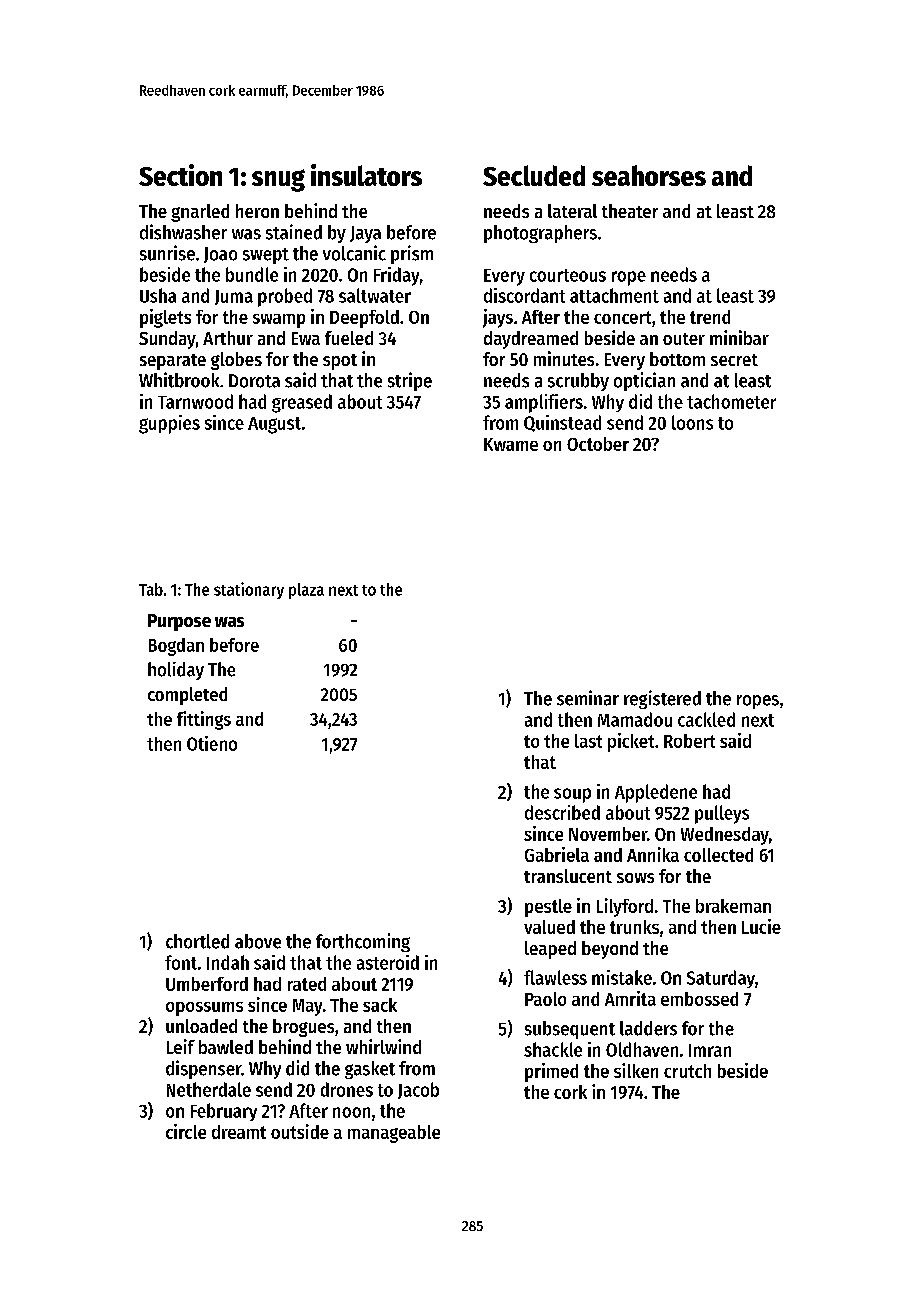 The height and width of the screenshot is (1311, 924). What do you see at coordinates (622, 977) in the screenshot?
I see `mistake` at bounding box center [622, 977].
